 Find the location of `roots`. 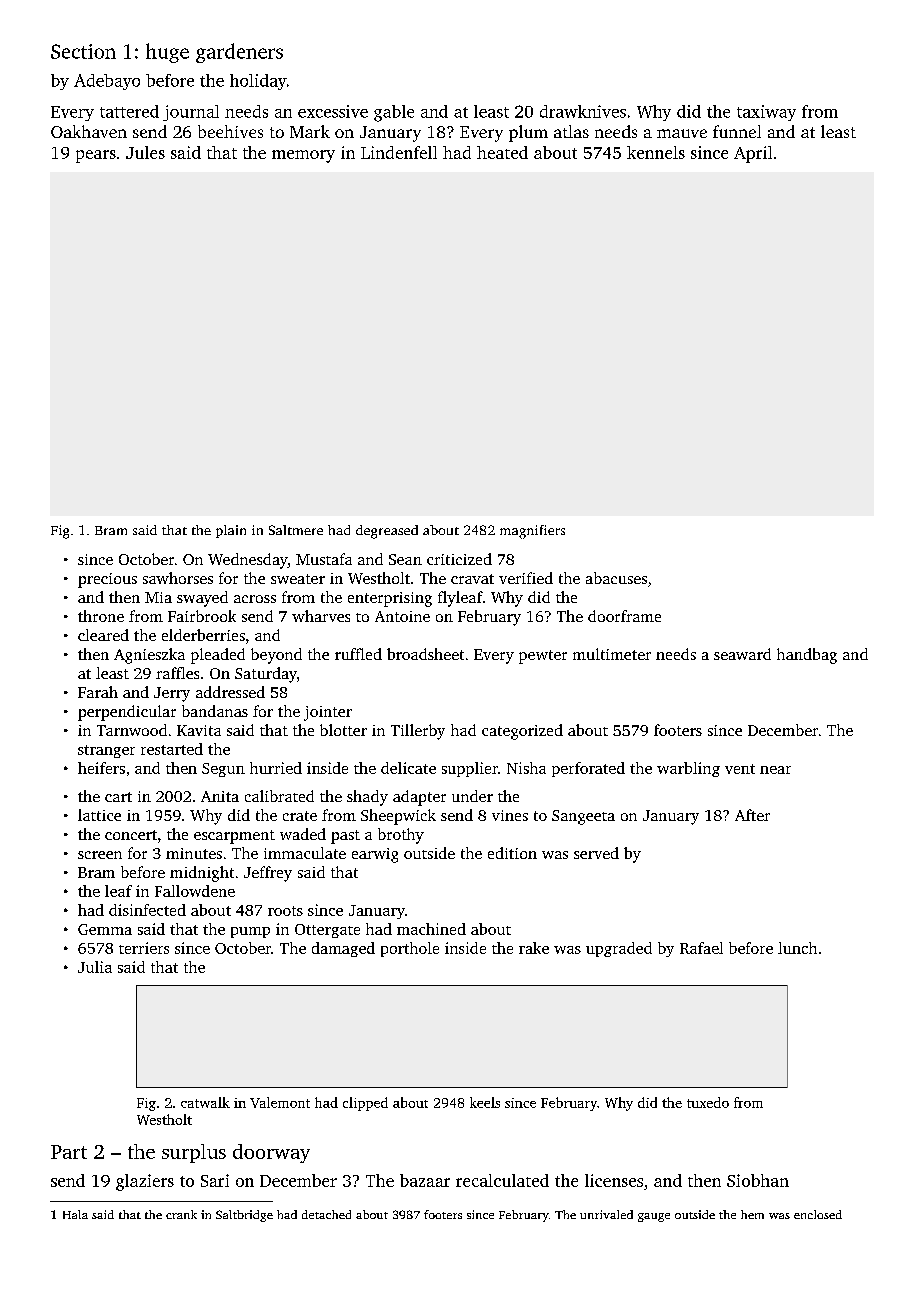

roots is located at coordinates (285, 911).
